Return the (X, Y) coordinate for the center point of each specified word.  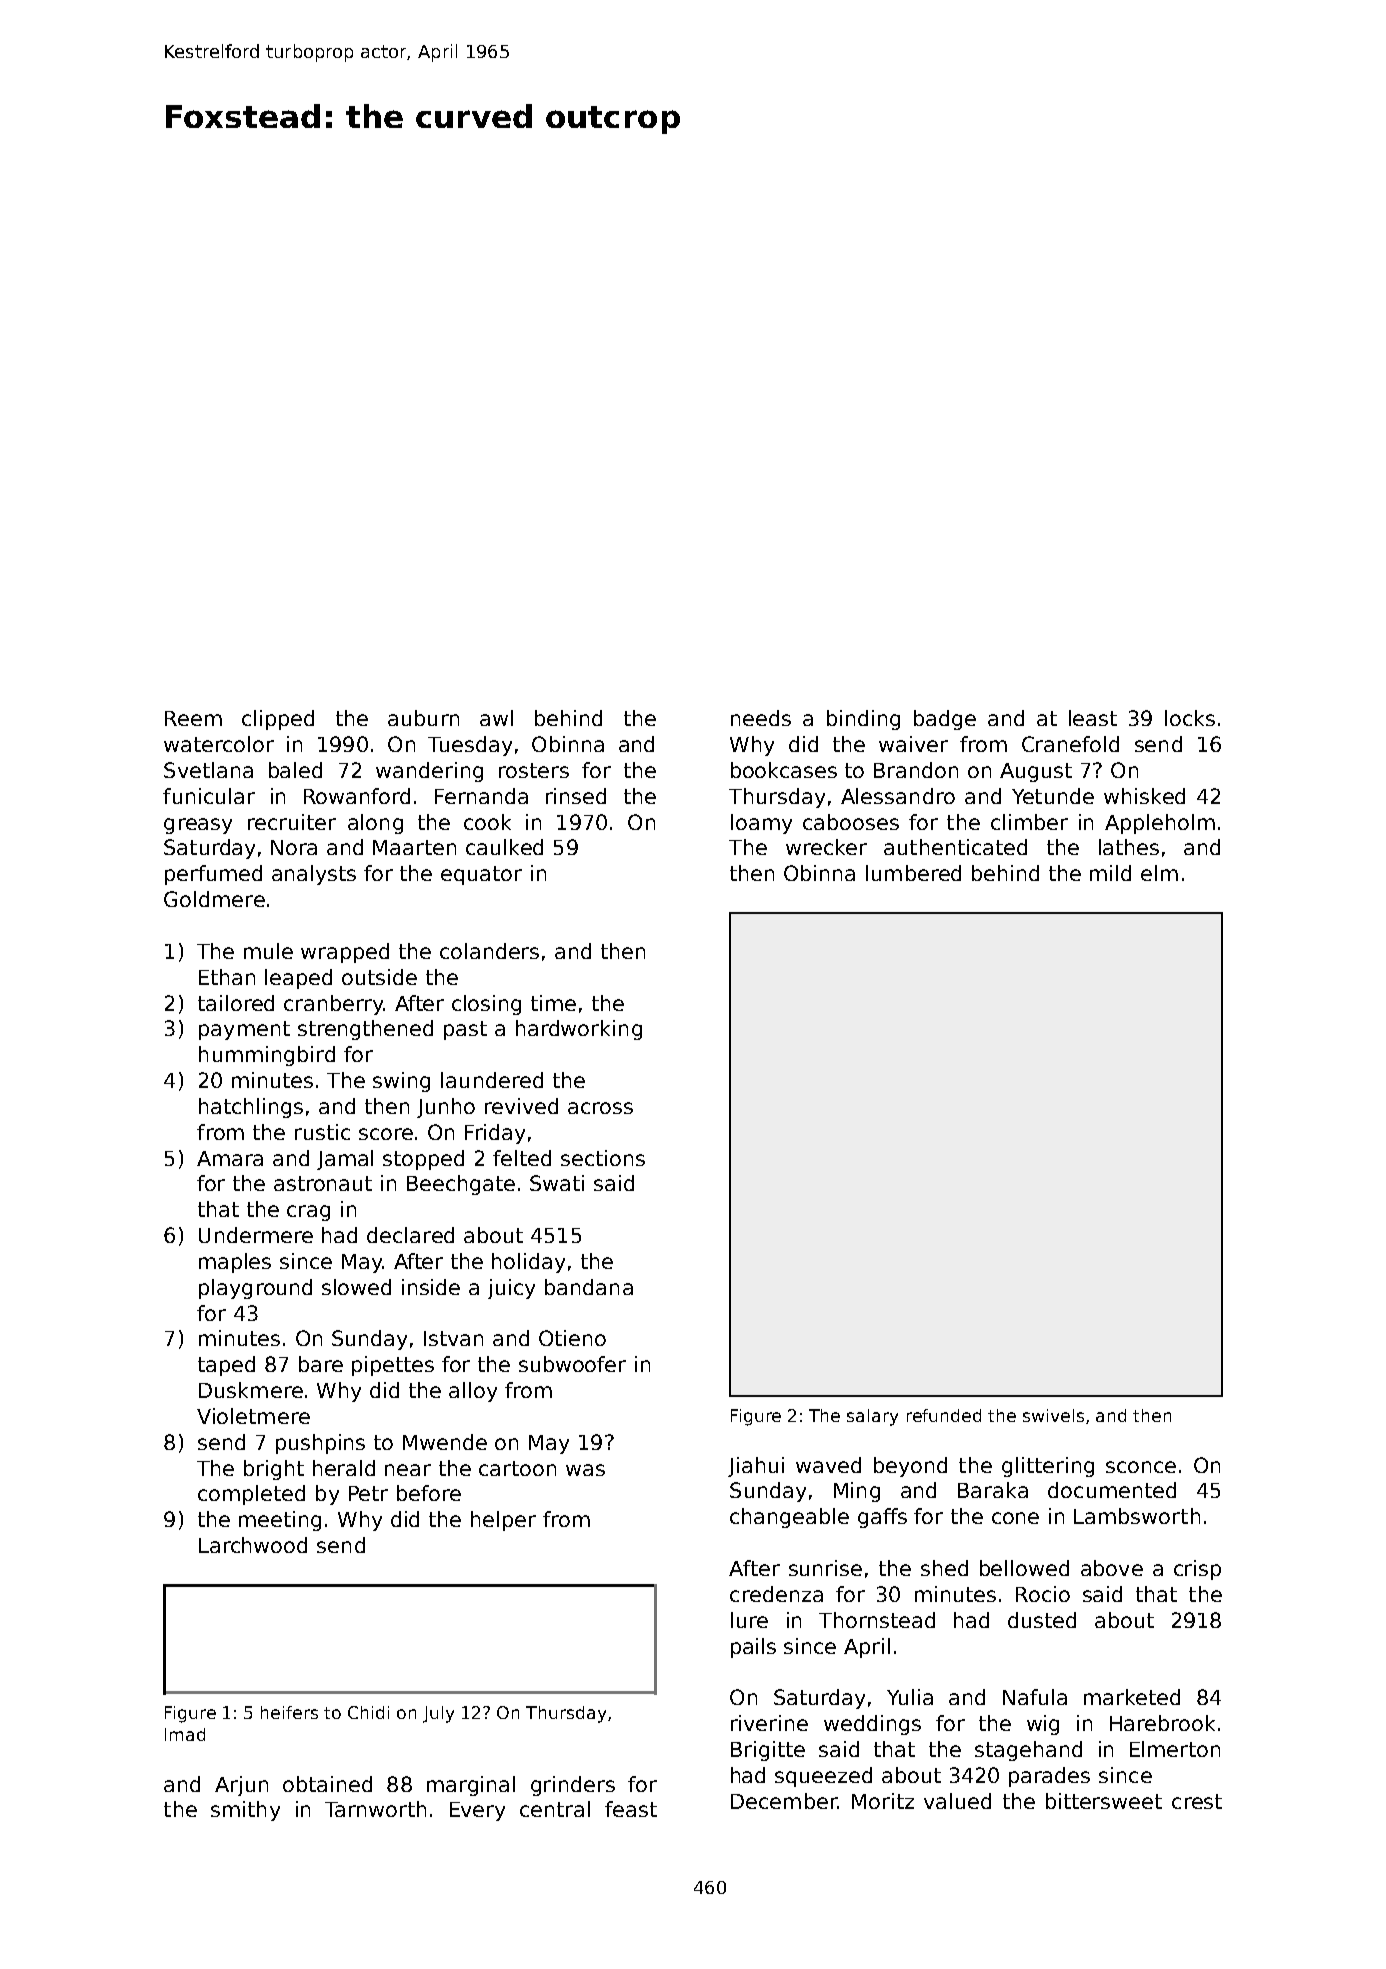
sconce (1141, 1467)
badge (945, 720)
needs (761, 718)
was (585, 1470)
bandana (589, 1287)
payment (244, 1030)
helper (503, 1521)
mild (1110, 873)
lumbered (913, 873)
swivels (1053, 1415)
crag (308, 1213)
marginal (471, 1786)
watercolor (219, 744)
